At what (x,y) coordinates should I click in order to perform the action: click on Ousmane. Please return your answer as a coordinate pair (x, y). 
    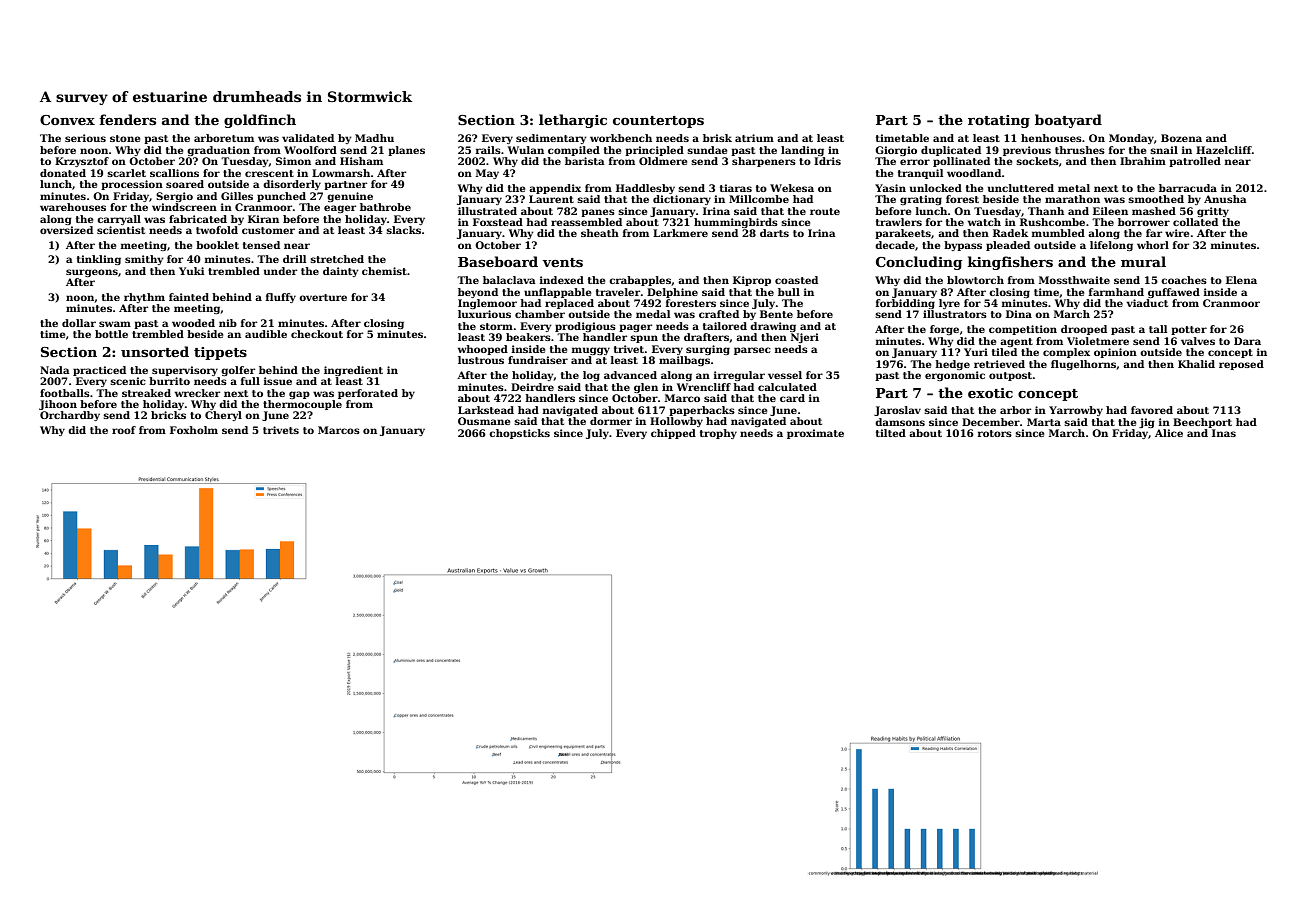
    Looking at the image, I should click on (484, 421).
